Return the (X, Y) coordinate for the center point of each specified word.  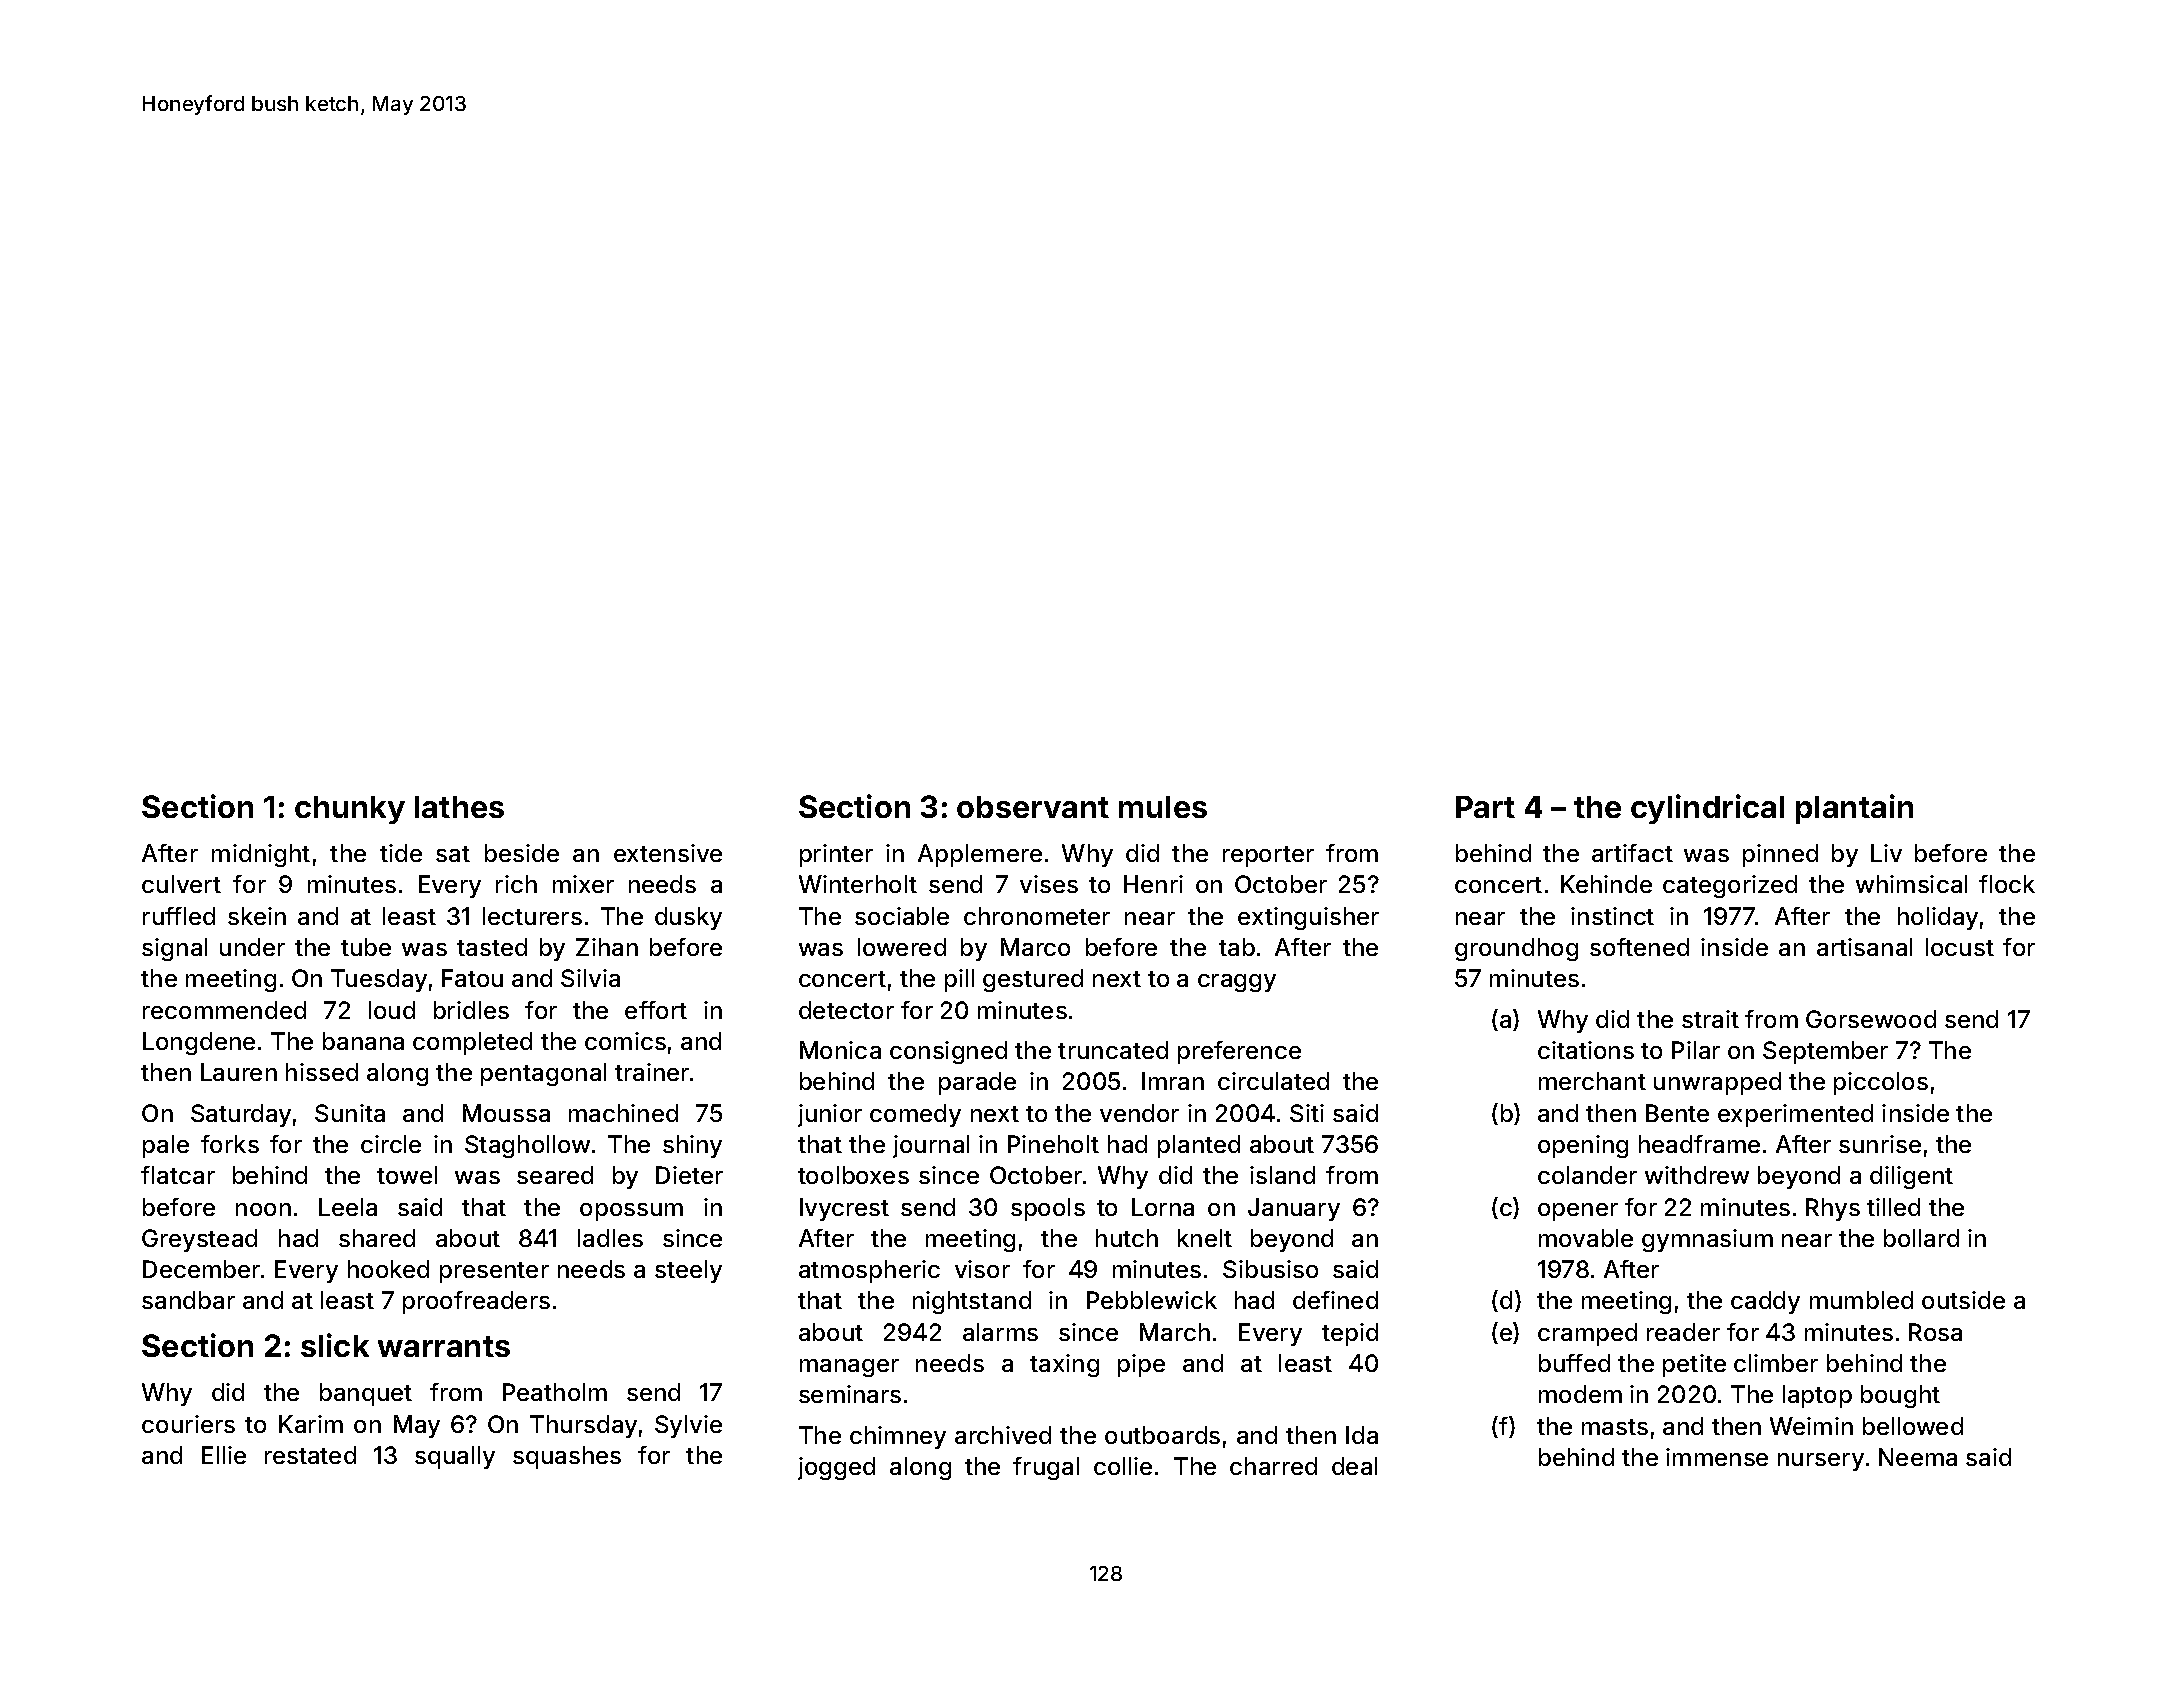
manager (849, 1368)
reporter (1268, 856)
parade (977, 1083)
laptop (1817, 1396)
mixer (583, 884)
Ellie (224, 1455)
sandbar (188, 1300)
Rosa (1935, 1332)
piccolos (1881, 1083)
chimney (898, 1437)
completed (472, 1043)
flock (2007, 884)
